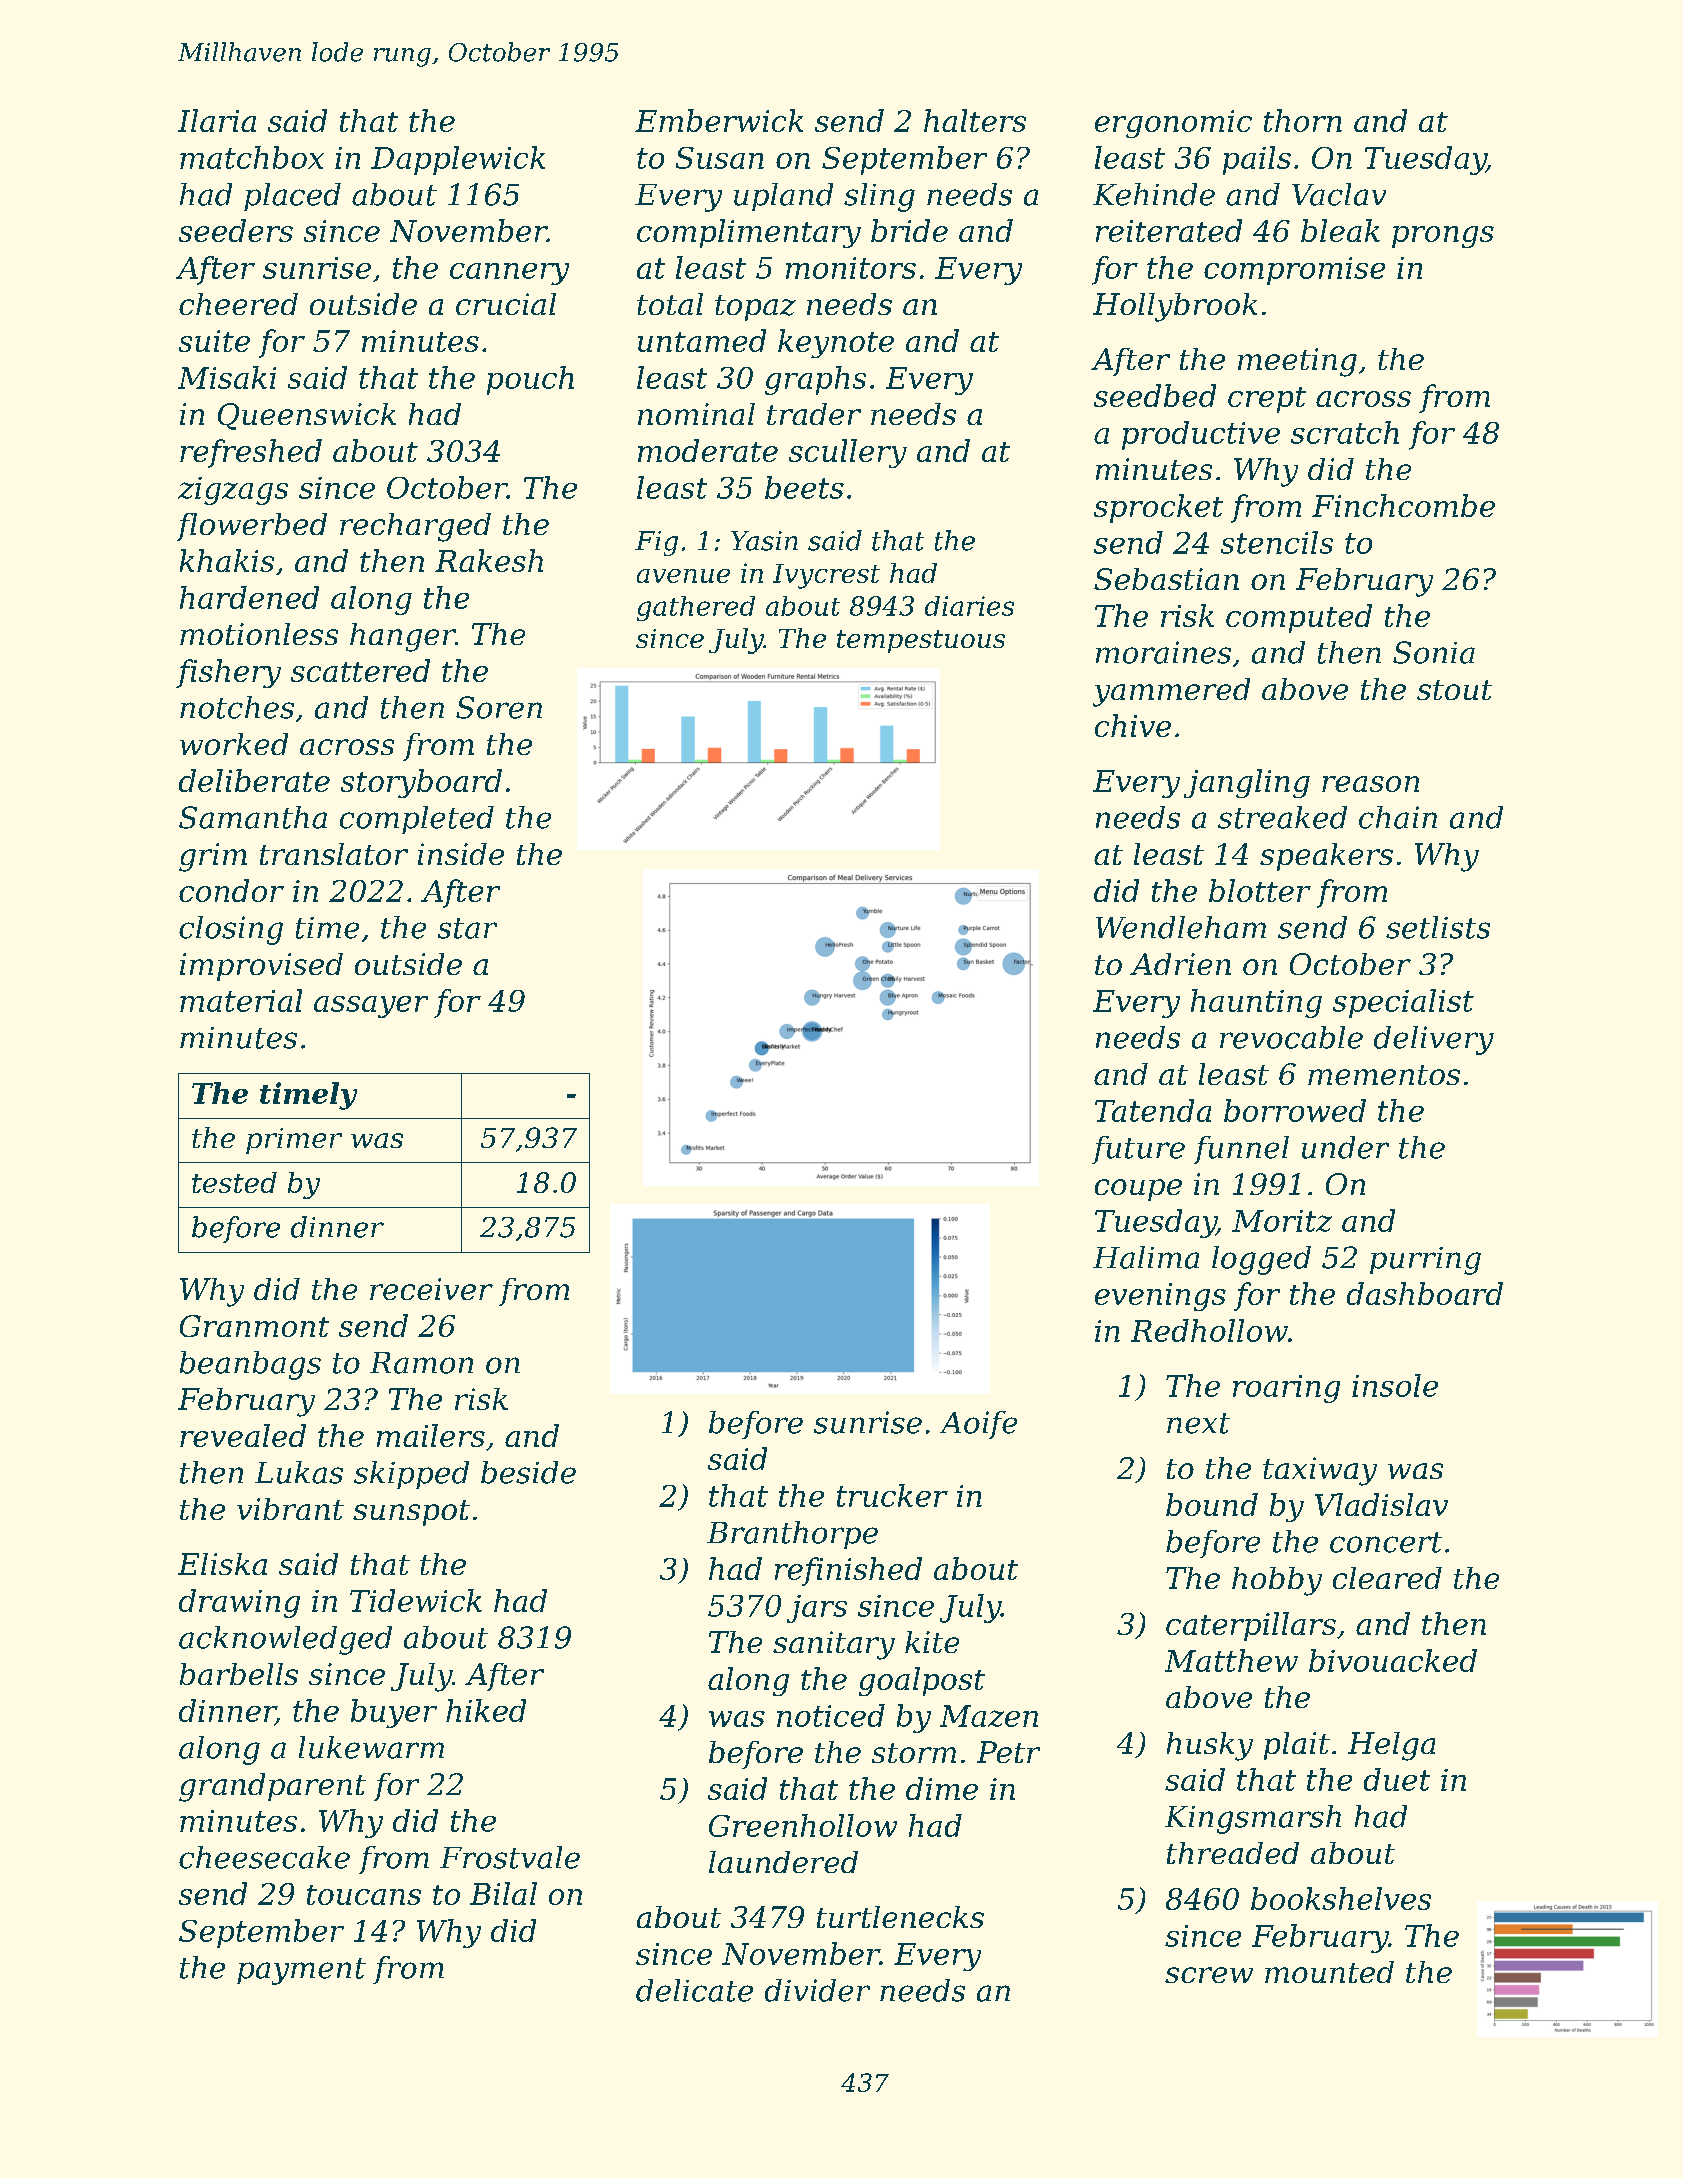 The width and height of the screenshot is (1683, 2178). Describe the element at coordinates (416, 1600) in the screenshot. I see `Tidewick` at that location.
